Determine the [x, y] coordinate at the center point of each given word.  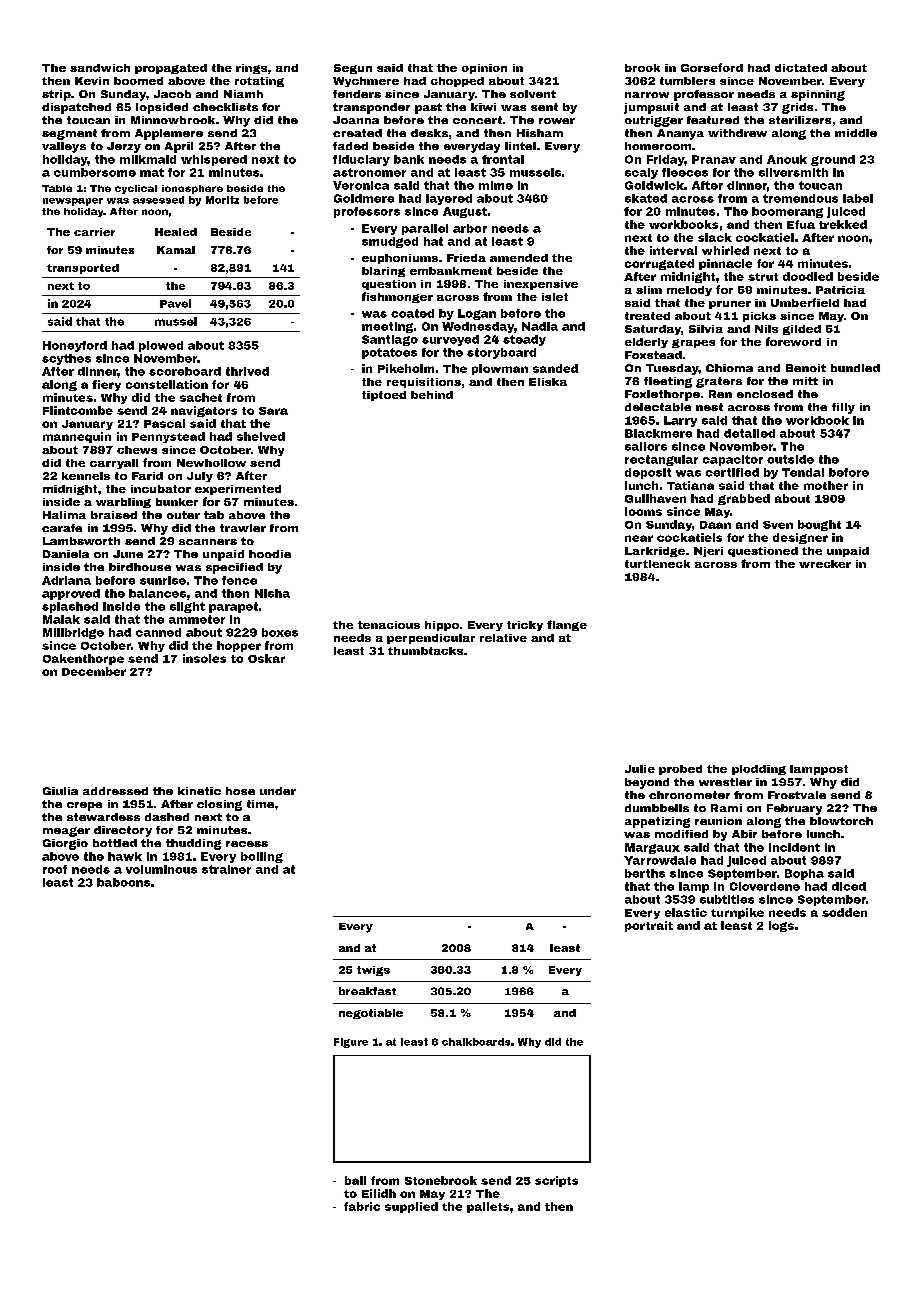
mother [826, 485]
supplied [411, 1207]
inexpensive [541, 285]
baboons [123, 882]
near [639, 538]
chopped [457, 82]
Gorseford [712, 67]
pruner [730, 305]
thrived [247, 371]
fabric [362, 1206]
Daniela [66, 554]
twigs [373, 971]
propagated [171, 69]
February [794, 809]
